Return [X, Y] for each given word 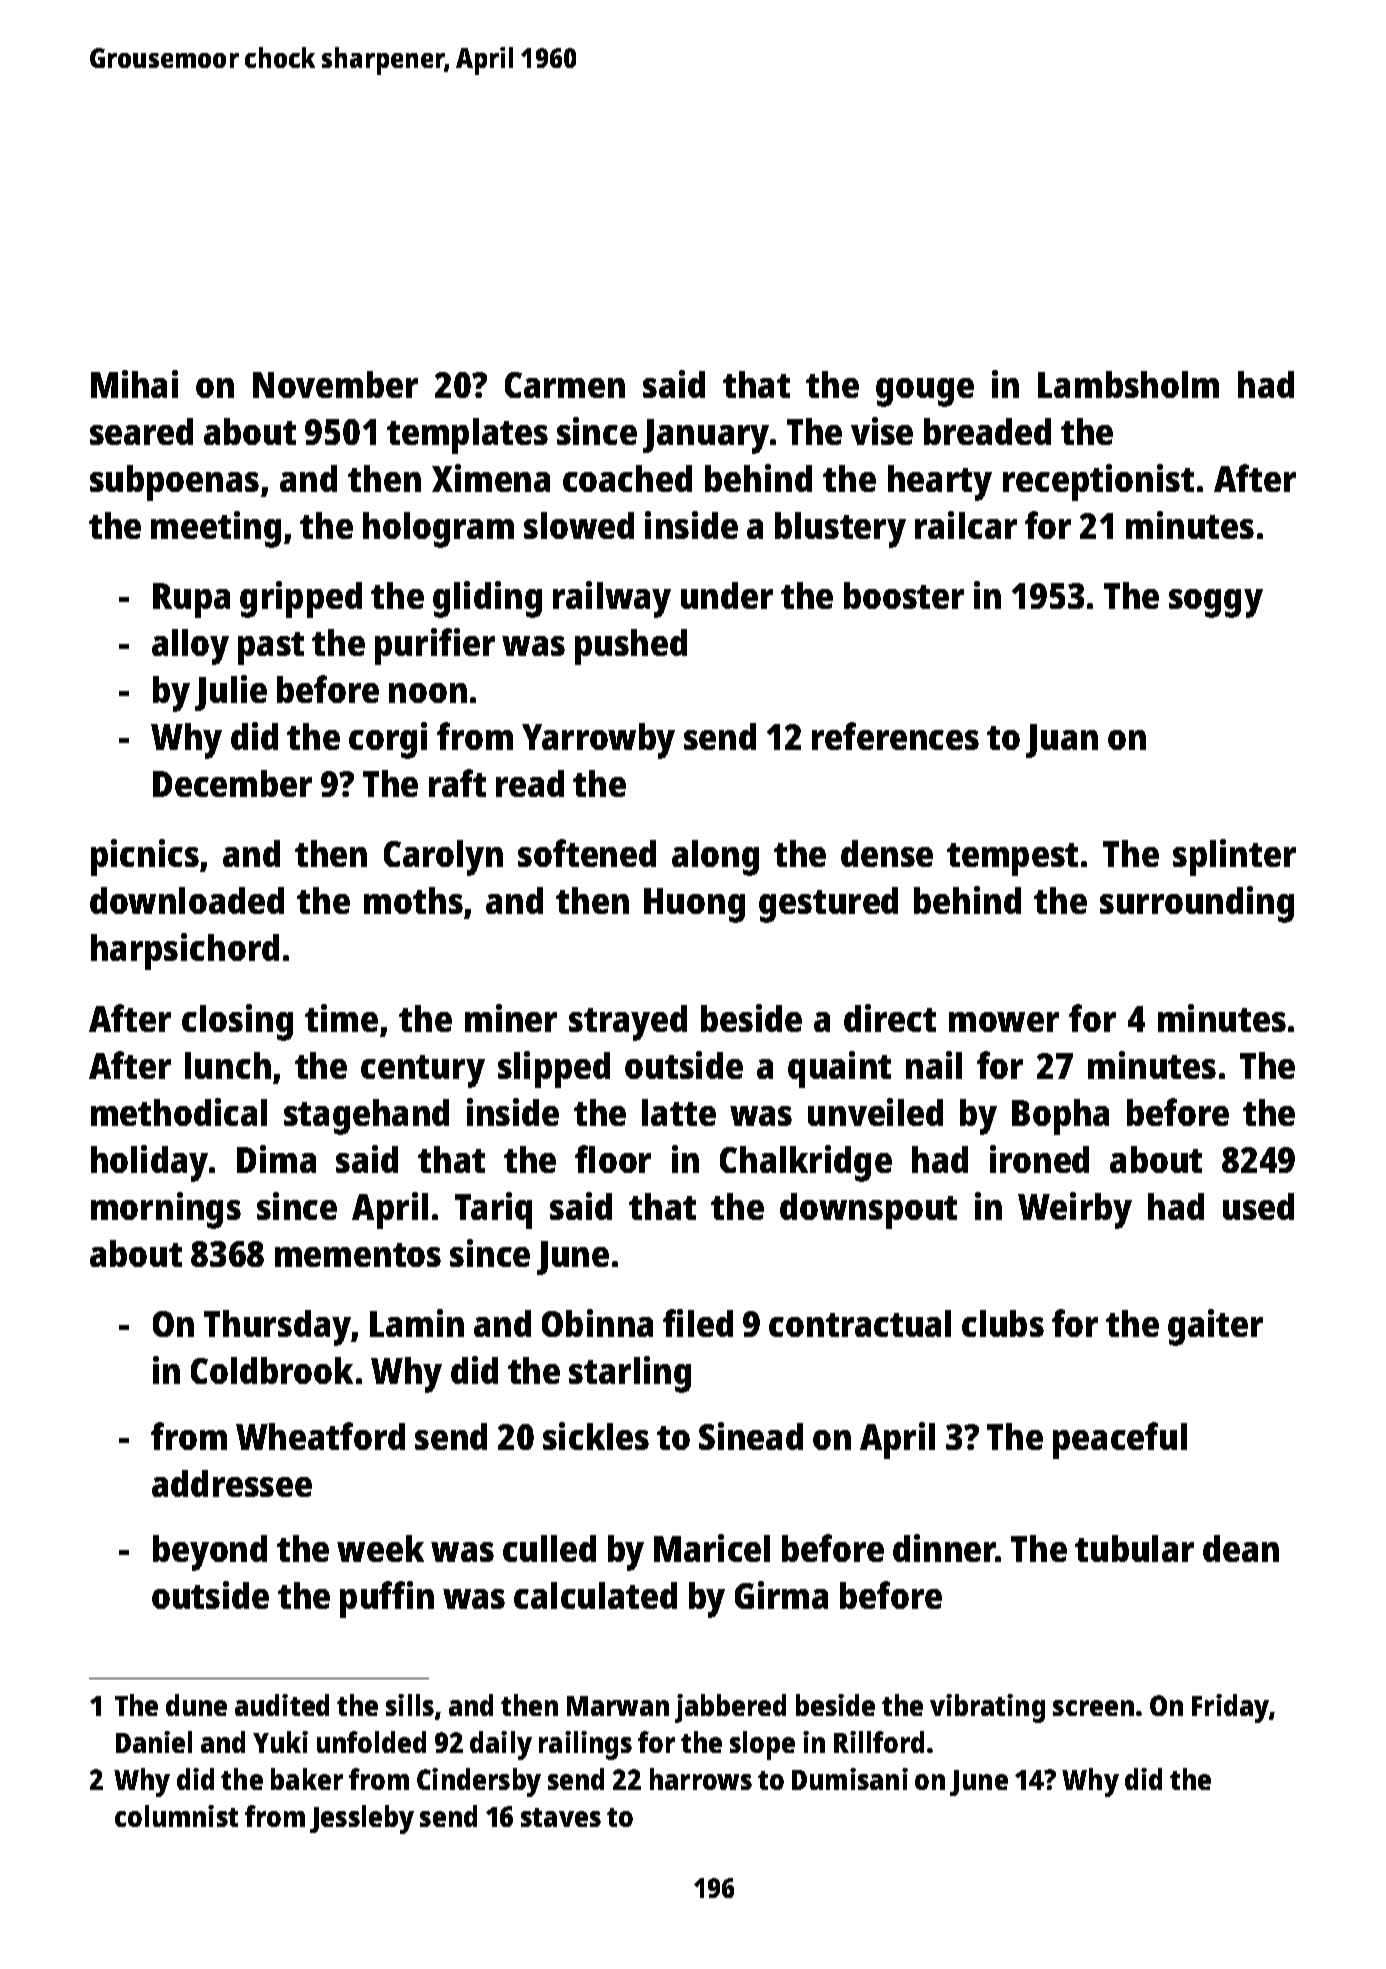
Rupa [191, 600]
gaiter [1215, 1327]
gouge [925, 392]
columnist [176, 1816]
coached [627, 478]
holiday [149, 1163]
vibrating [987, 1708]
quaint [839, 1069]
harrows [701, 1779]
